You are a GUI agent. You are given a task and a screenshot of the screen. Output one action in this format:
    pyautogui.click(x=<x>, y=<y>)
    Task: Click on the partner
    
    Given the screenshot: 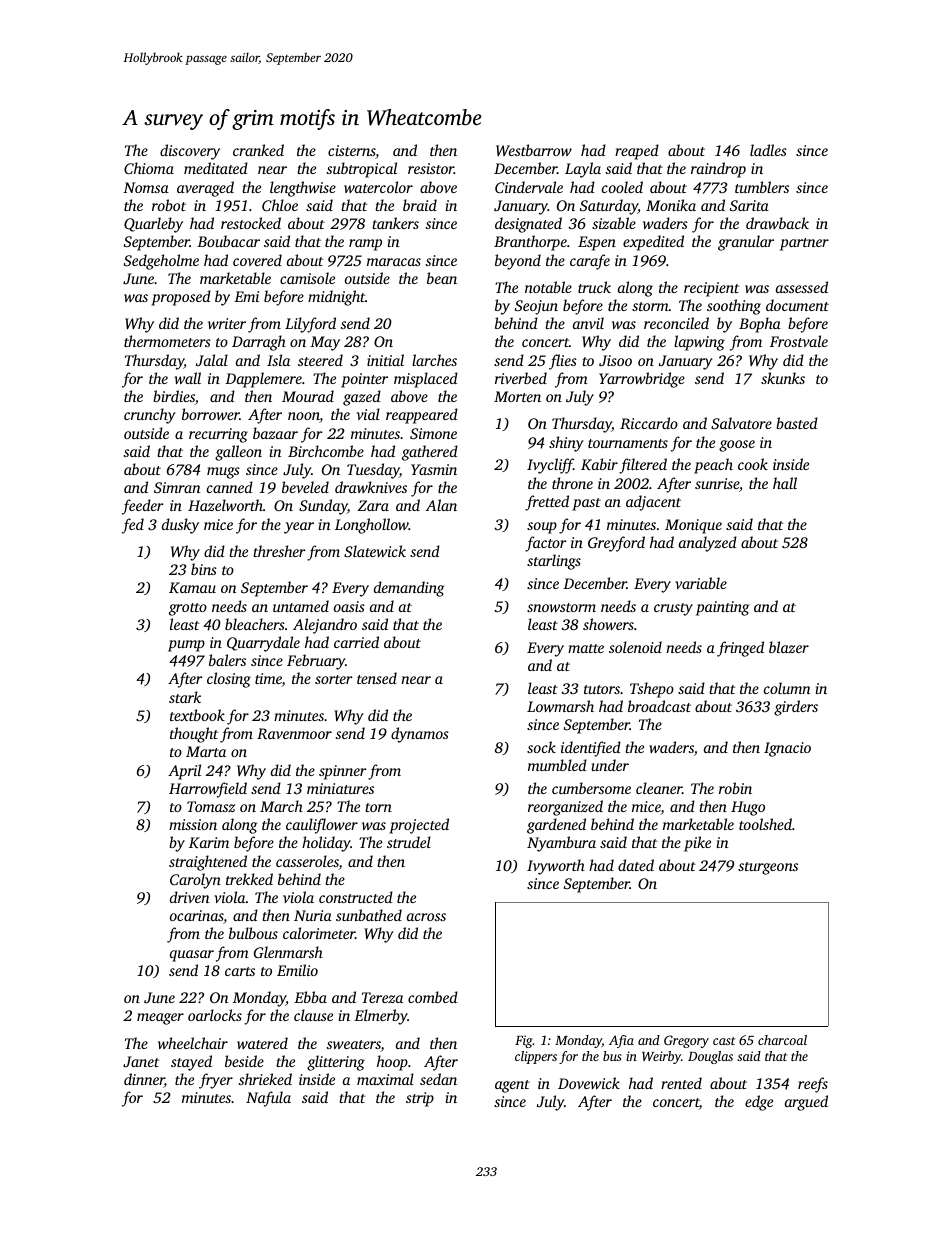 What is the action you would take?
    pyautogui.click(x=804, y=244)
